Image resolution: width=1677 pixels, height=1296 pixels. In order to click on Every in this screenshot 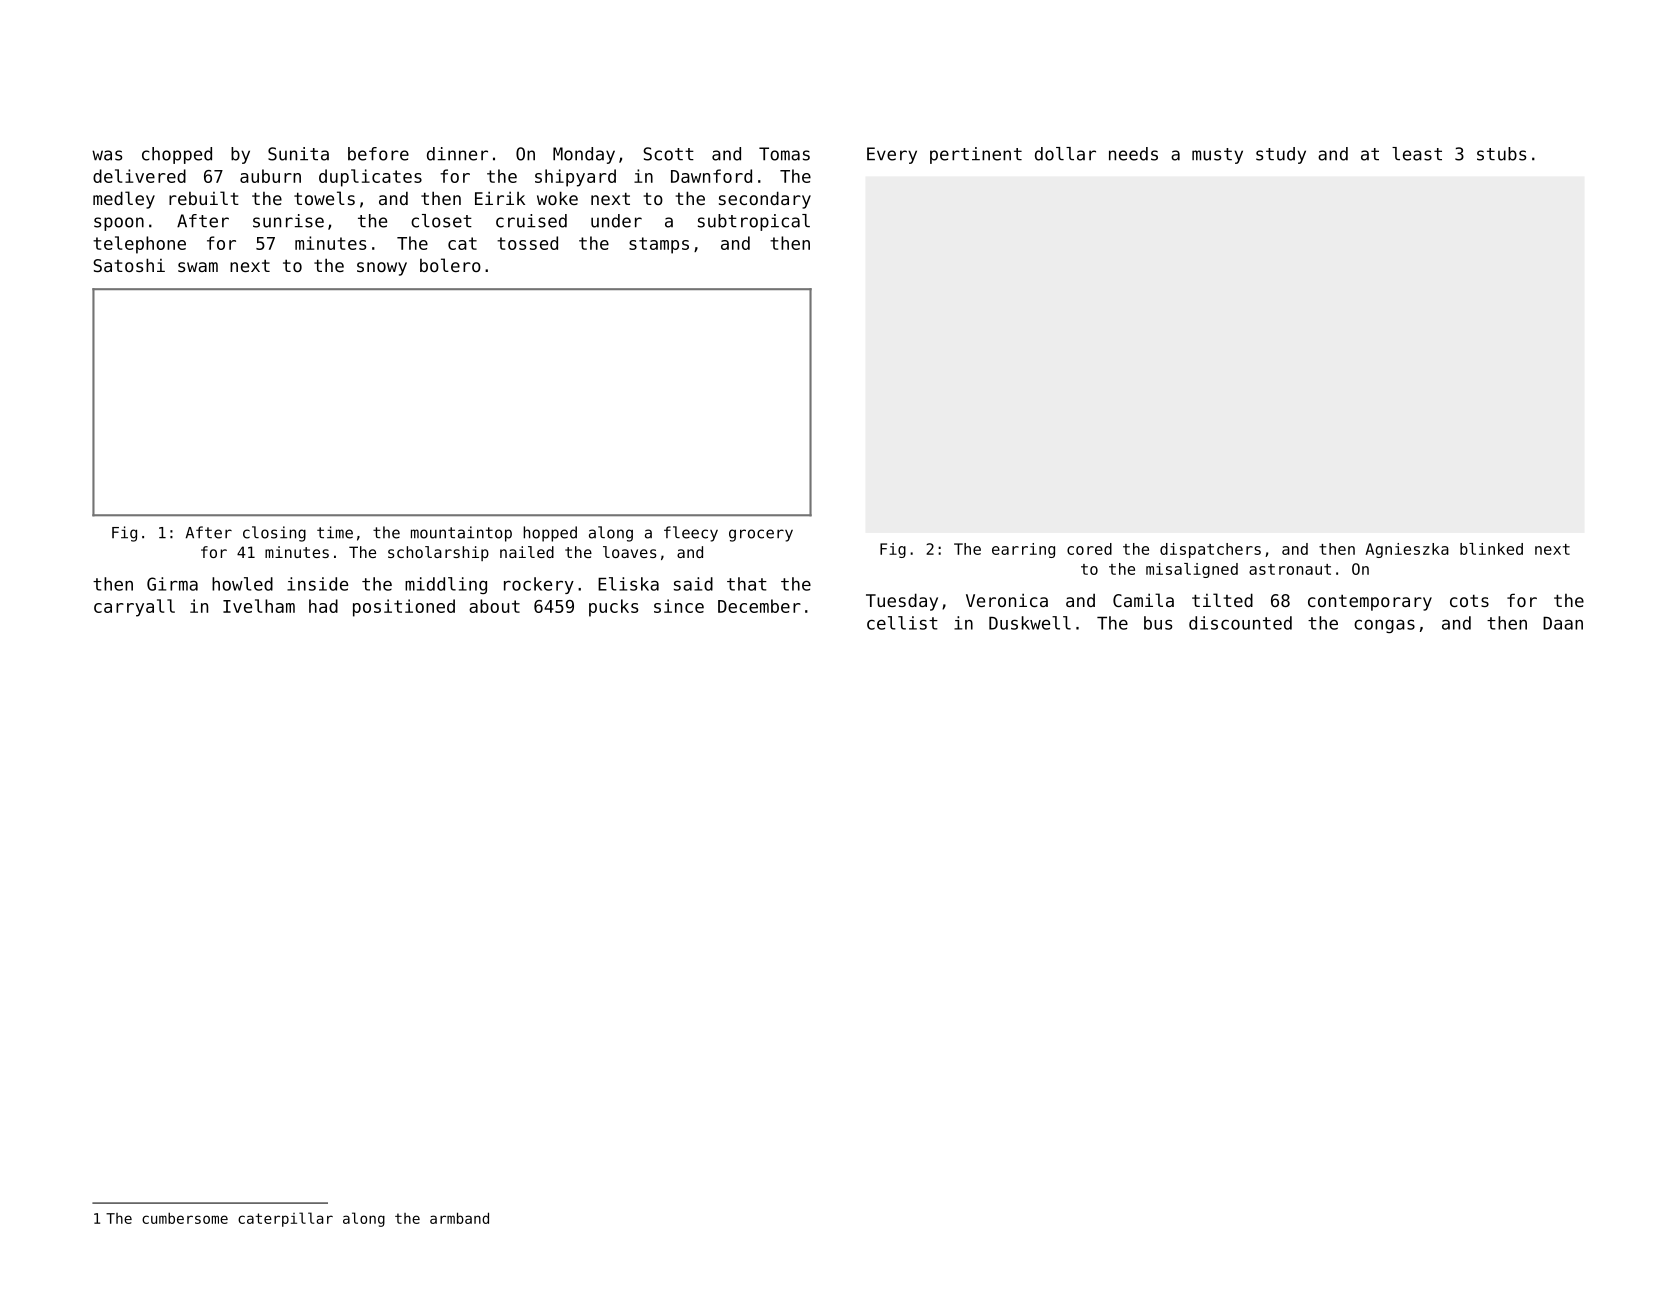, I will do `click(892, 155)`.
